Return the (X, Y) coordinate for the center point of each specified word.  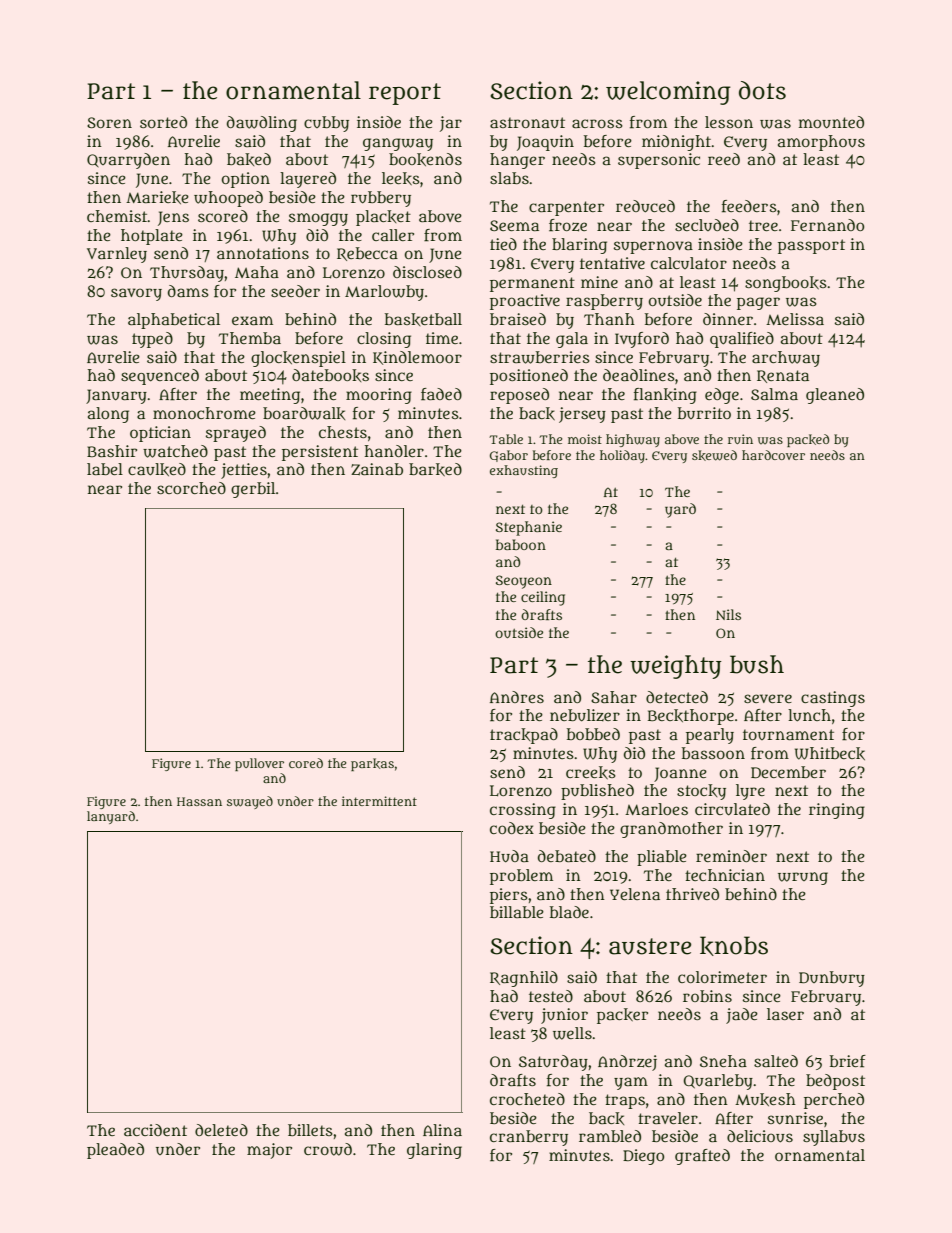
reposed (519, 396)
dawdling (262, 124)
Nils (728, 614)
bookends (425, 159)
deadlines (639, 375)
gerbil (253, 490)
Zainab (377, 469)
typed (152, 340)
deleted (221, 1130)
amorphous (821, 143)
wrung (803, 878)
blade (569, 912)
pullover (259, 764)
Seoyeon (524, 582)
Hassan (199, 801)
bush (757, 664)
